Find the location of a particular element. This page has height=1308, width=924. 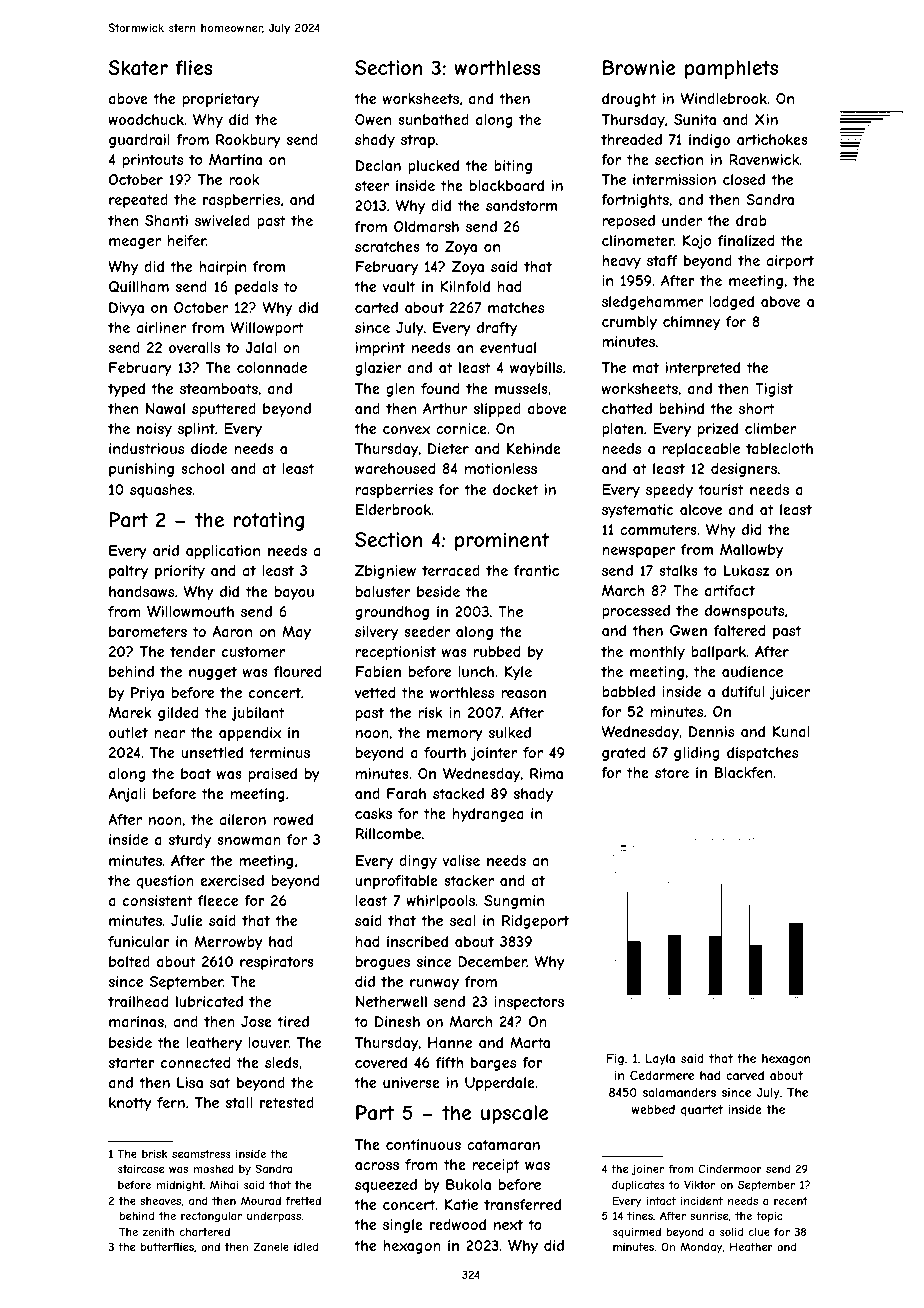

airliner is located at coordinates (161, 327).
